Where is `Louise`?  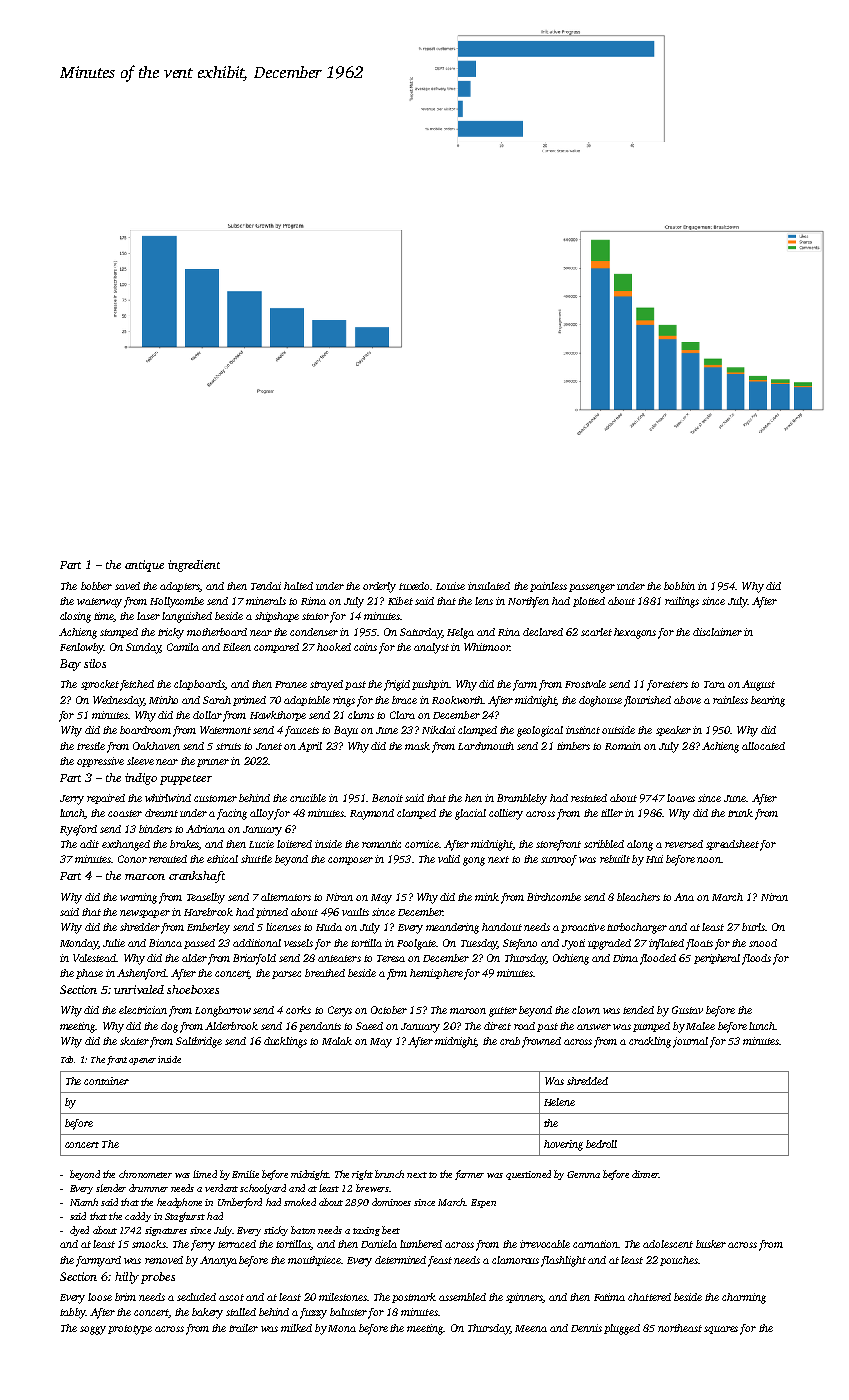 Louise is located at coordinates (450, 586).
